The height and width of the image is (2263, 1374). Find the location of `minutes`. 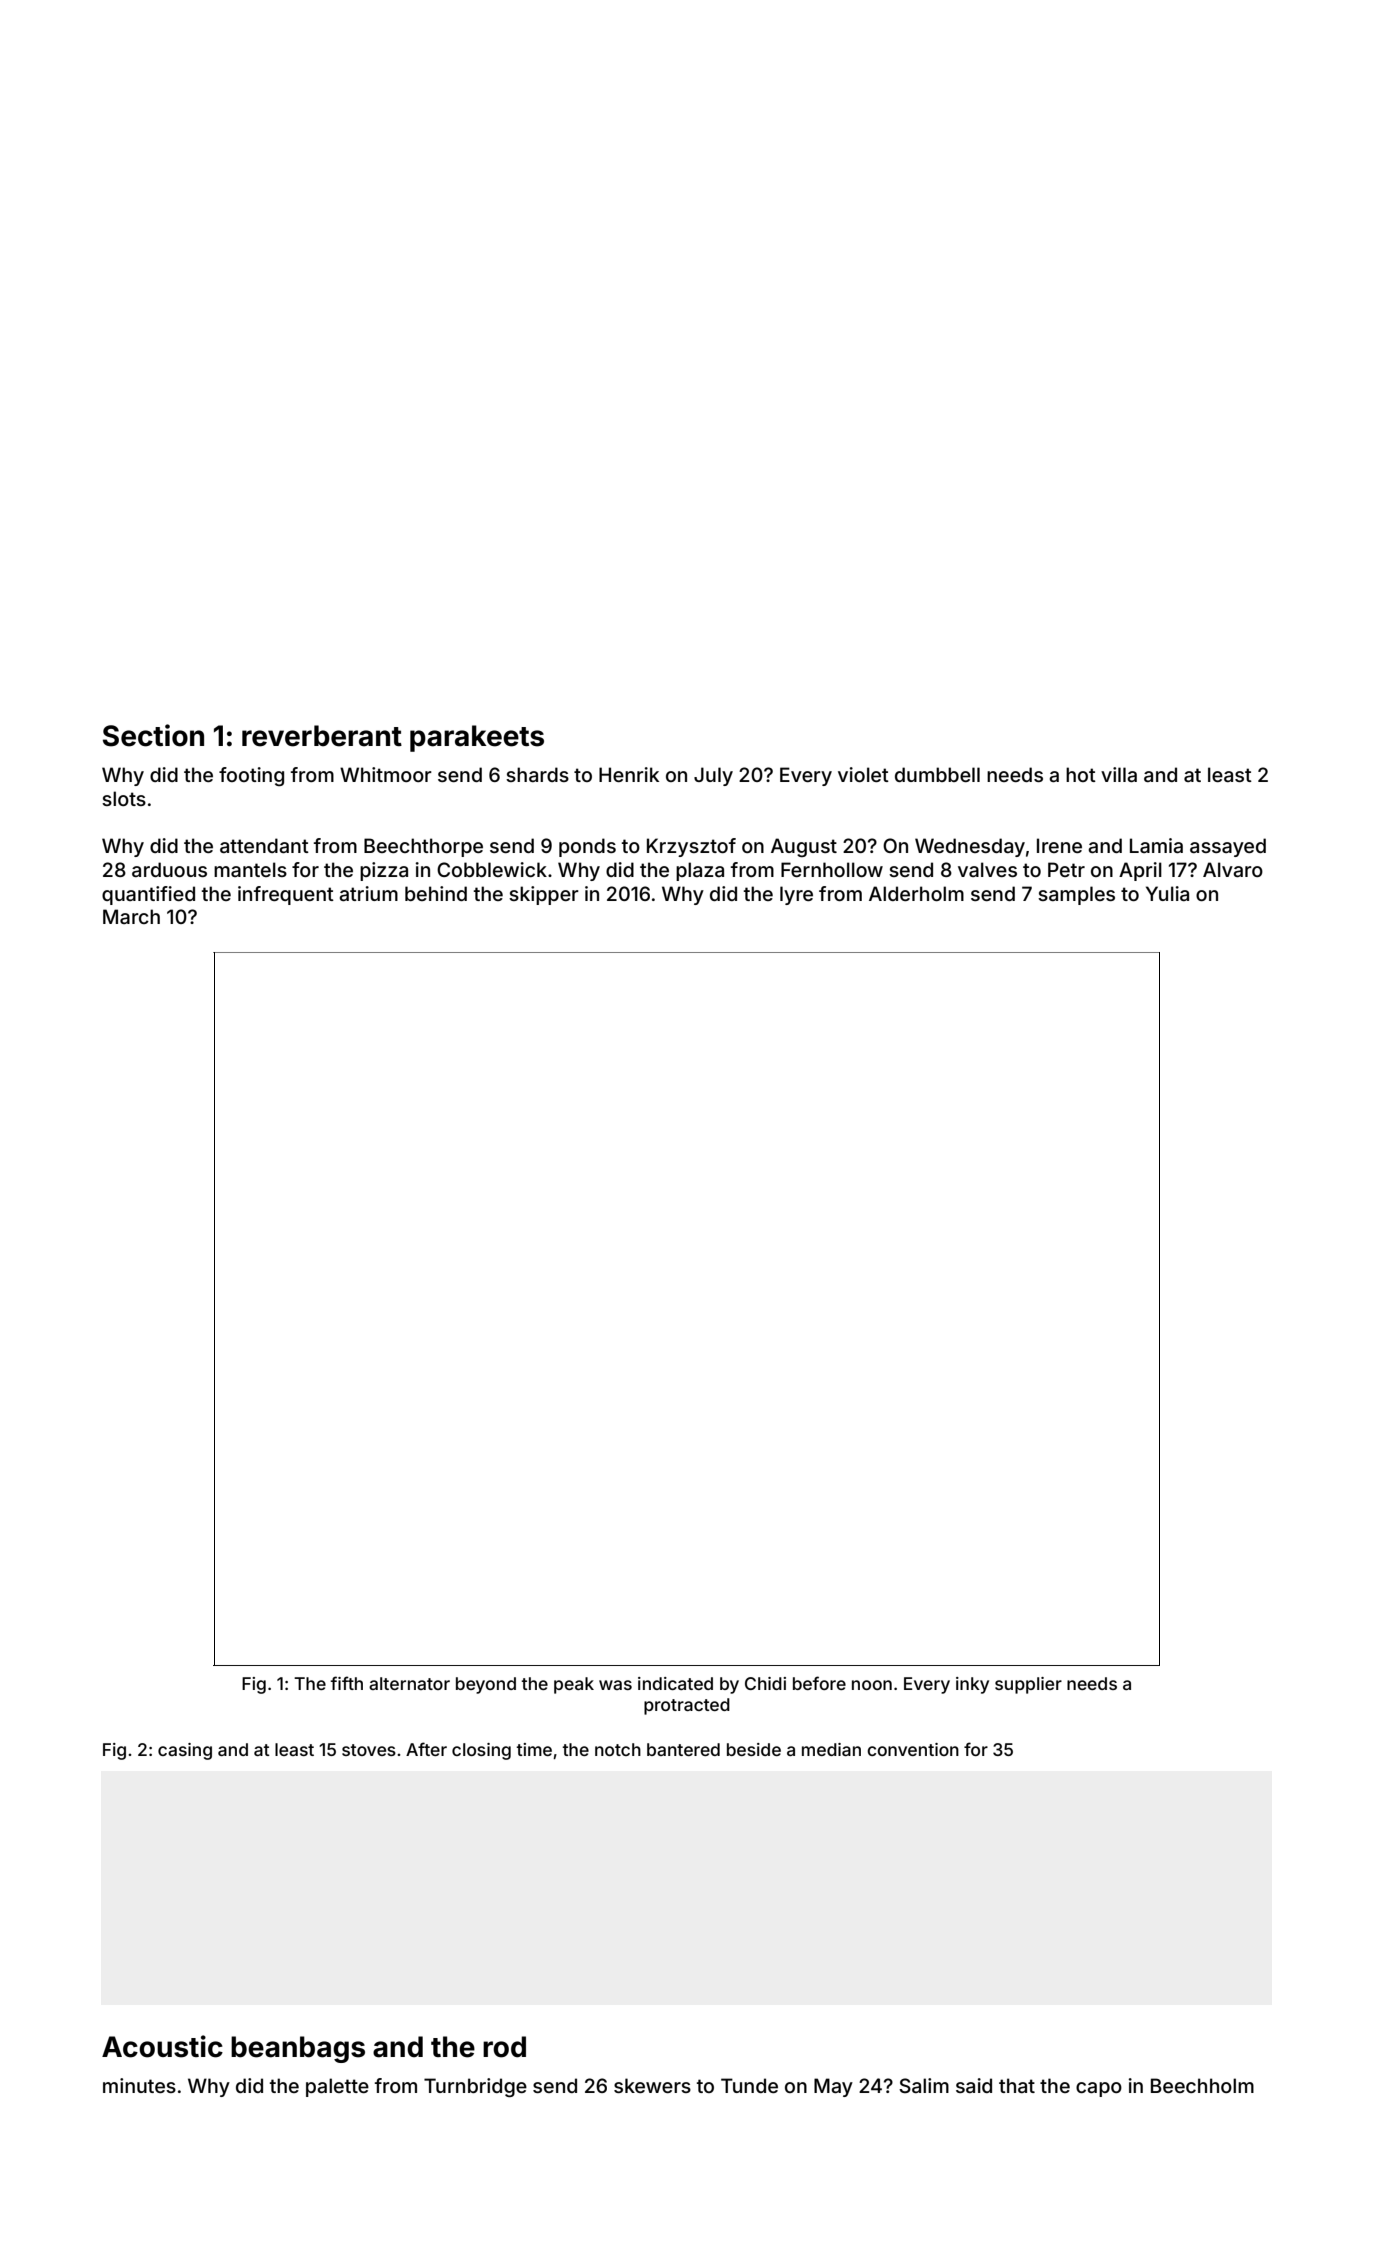

minutes is located at coordinates (139, 2085).
